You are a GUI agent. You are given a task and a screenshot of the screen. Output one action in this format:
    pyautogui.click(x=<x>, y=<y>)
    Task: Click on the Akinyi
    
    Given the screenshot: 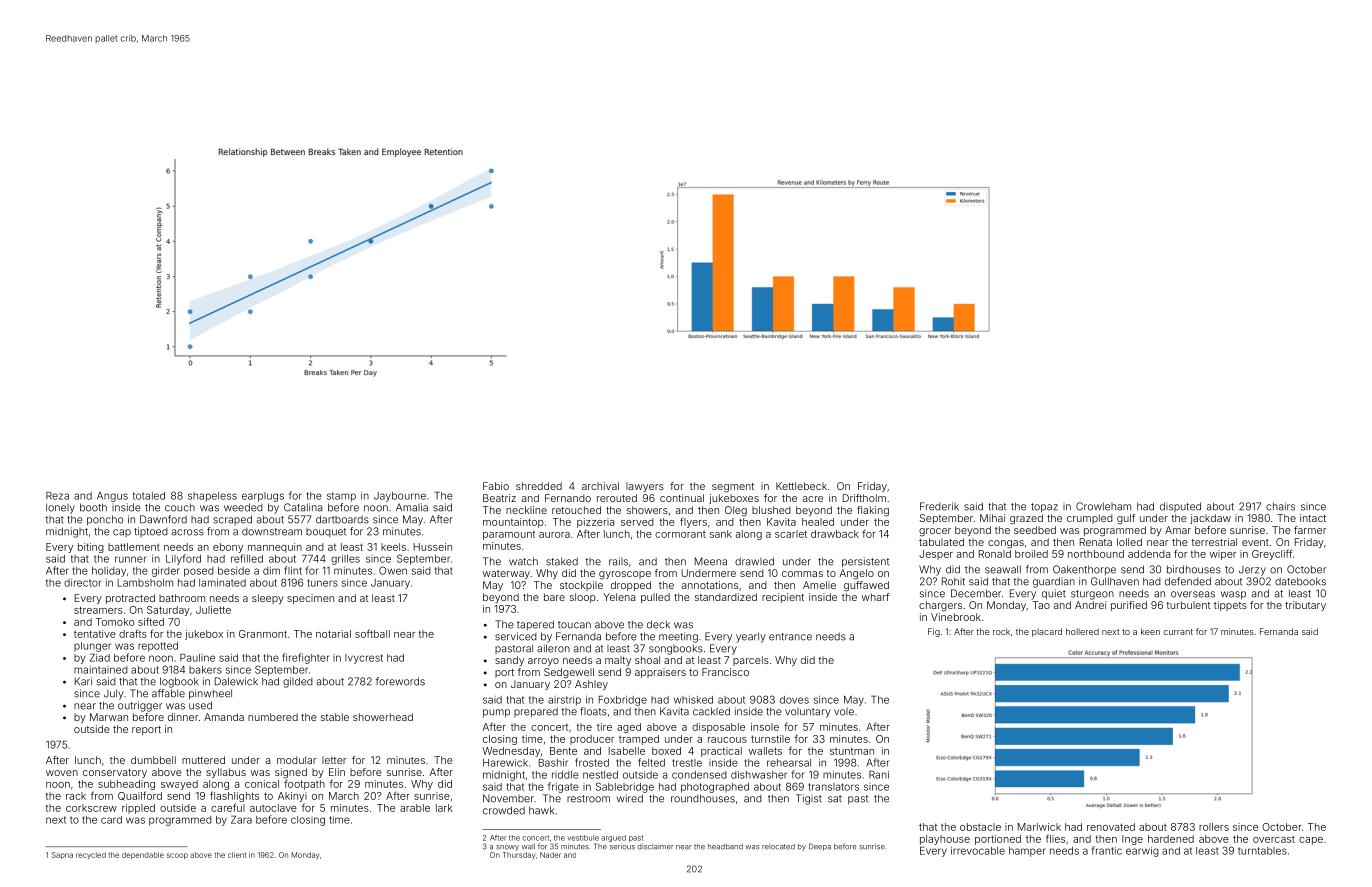 What is the action you would take?
    pyautogui.click(x=292, y=797)
